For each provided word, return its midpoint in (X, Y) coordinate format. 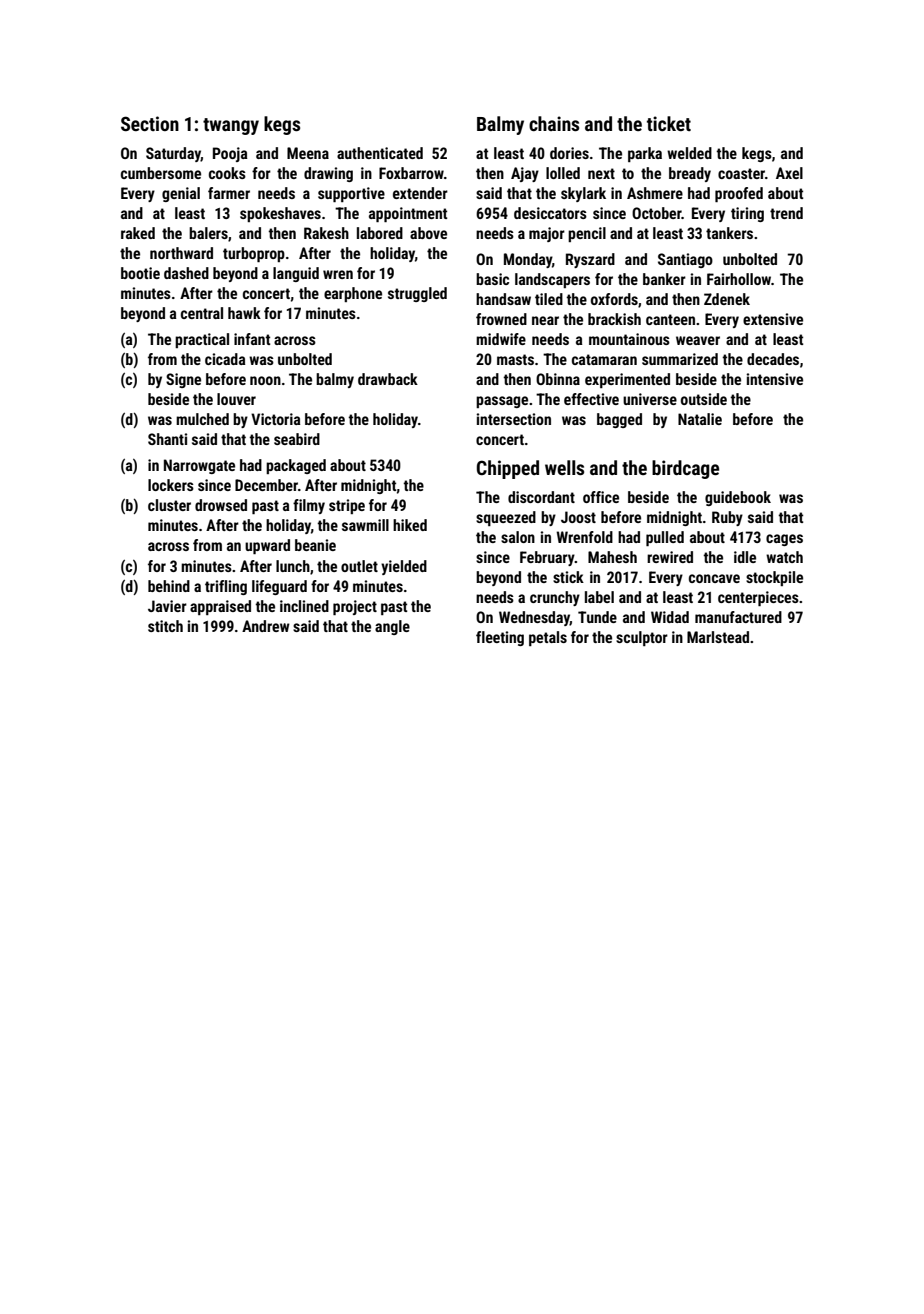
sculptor (642, 638)
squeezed (506, 518)
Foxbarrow (411, 173)
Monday (528, 260)
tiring (747, 214)
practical (202, 340)
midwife (501, 339)
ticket (669, 123)
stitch (165, 626)
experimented (627, 380)
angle (392, 627)
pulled (665, 538)
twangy (231, 126)
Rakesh (326, 233)
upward (267, 546)
